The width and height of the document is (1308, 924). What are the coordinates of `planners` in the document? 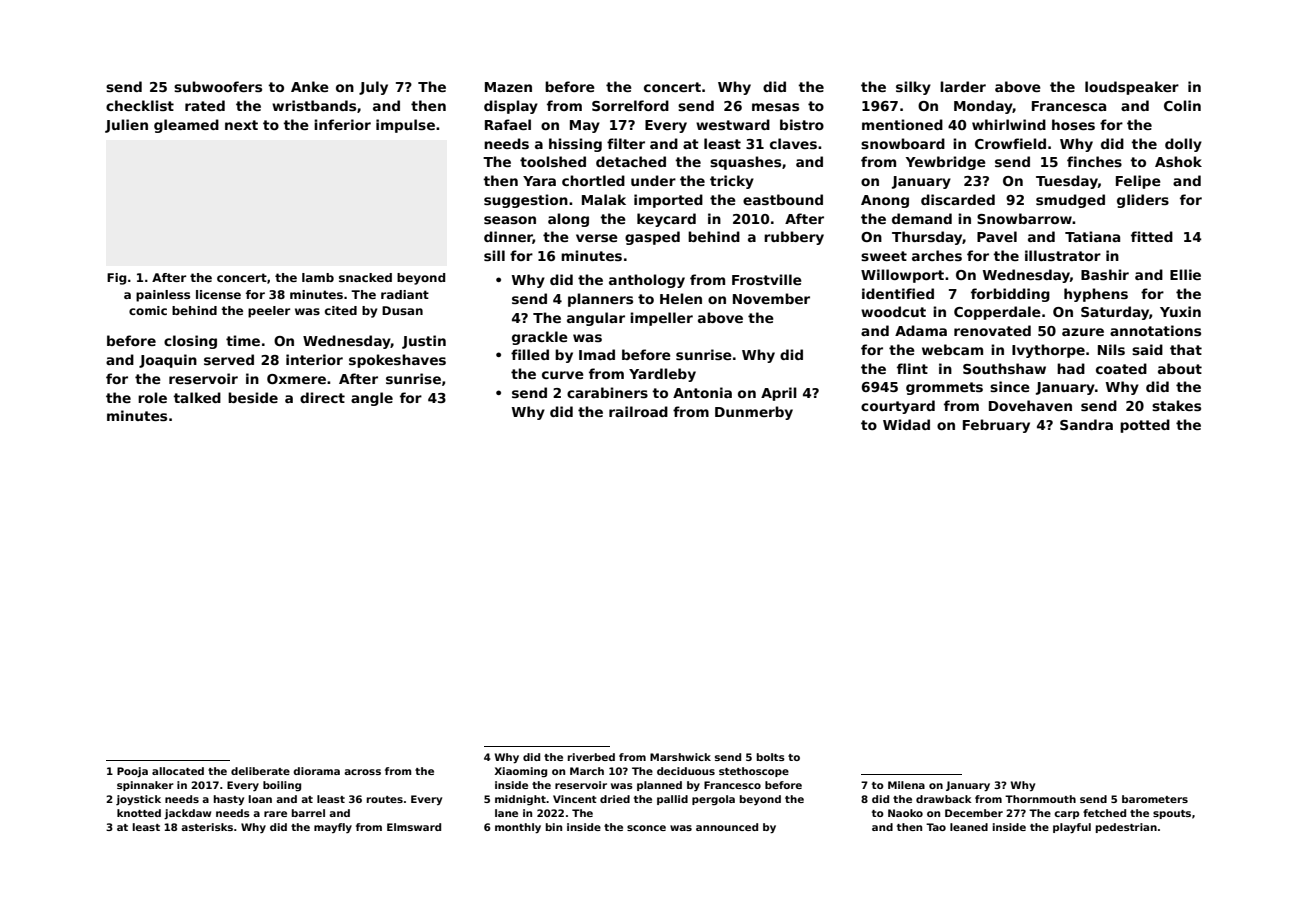 It's located at (600, 300).
